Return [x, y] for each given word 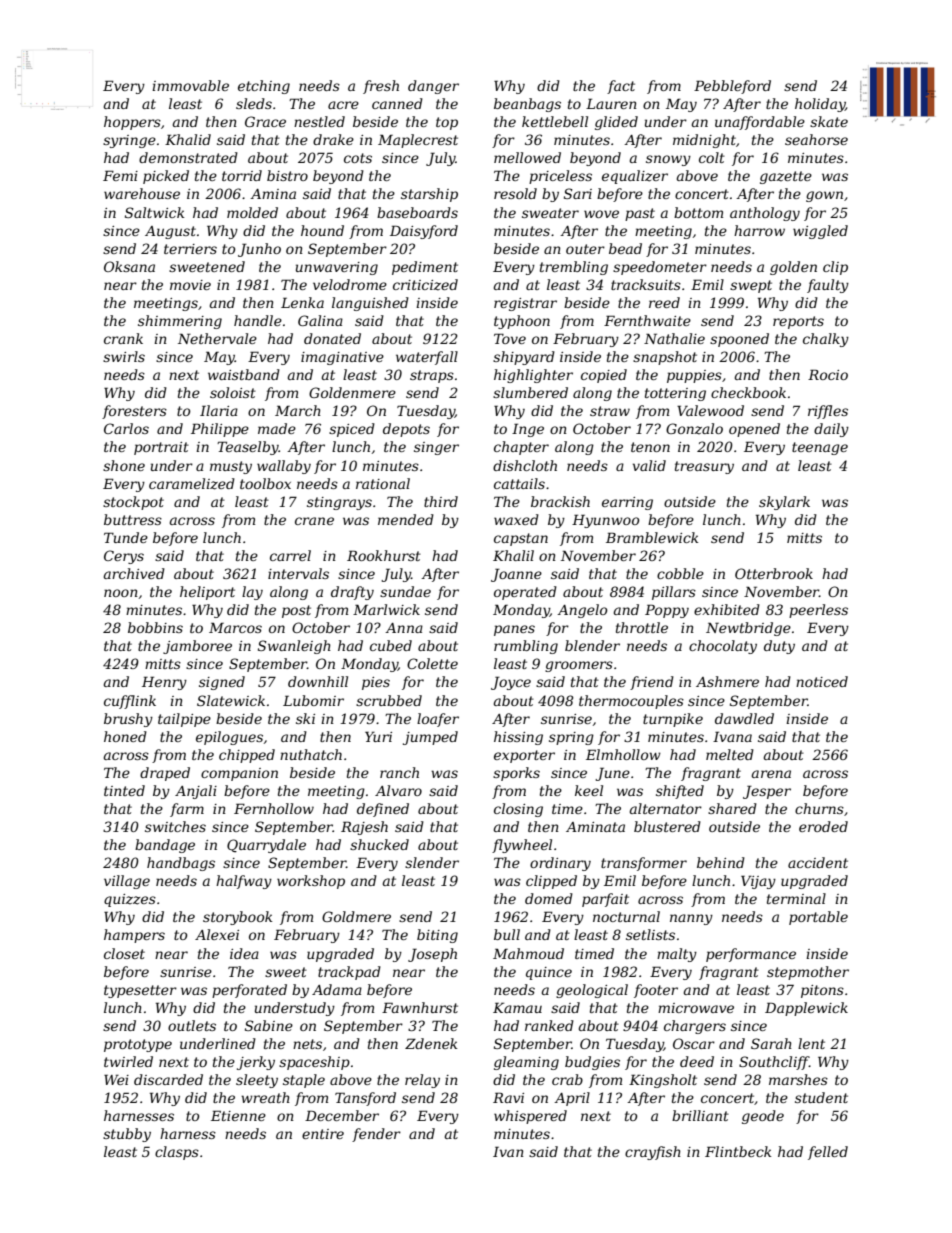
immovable [190, 85]
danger [433, 87]
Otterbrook [774, 573]
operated [525, 593]
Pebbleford [732, 87]
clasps [177, 1153]
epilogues [229, 738]
